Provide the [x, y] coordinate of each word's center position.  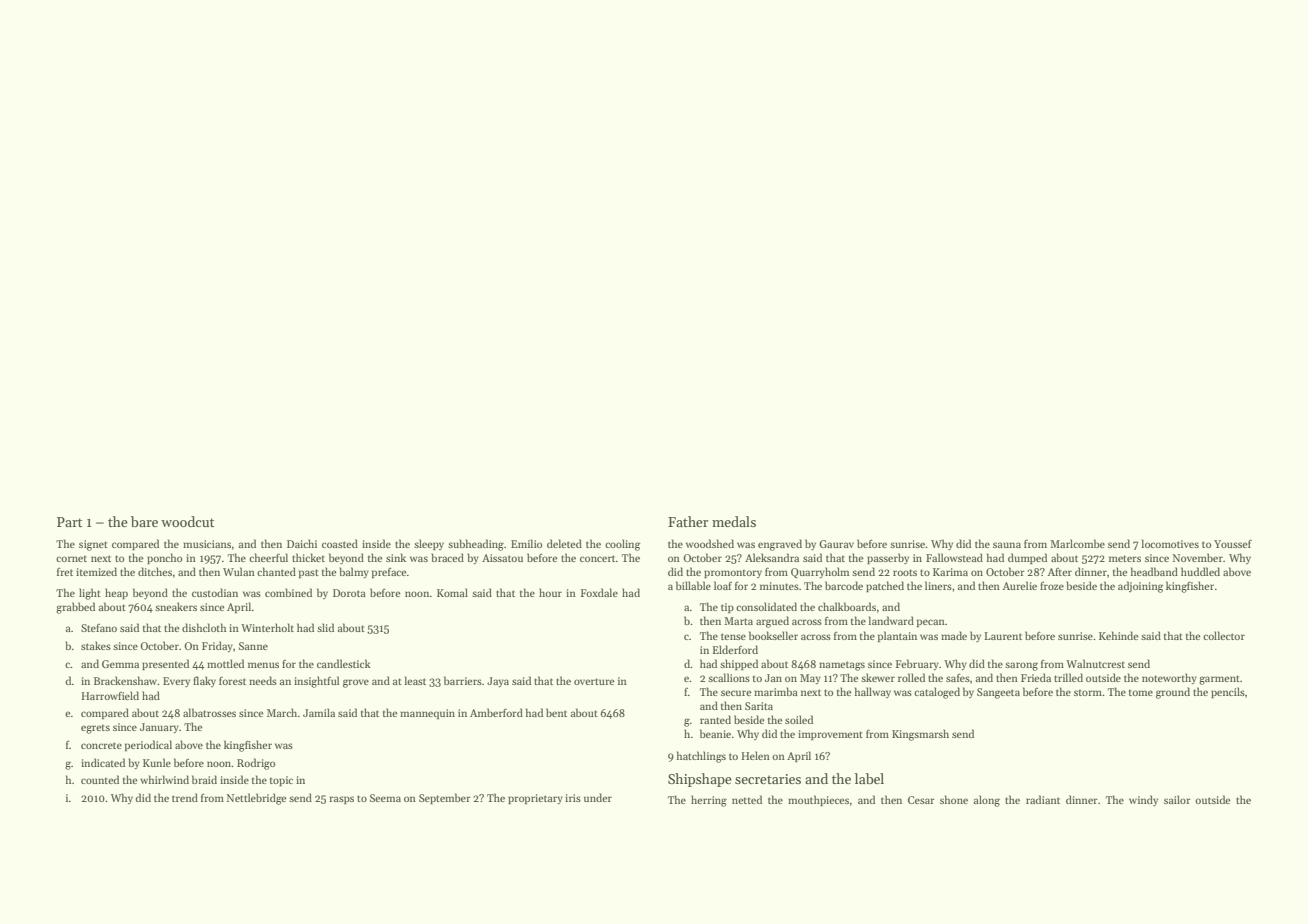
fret [65, 571]
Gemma [120, 664]
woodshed [710, 543]
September [445, 798]
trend [185, 797]
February [917, 664]
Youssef [1233, 543]
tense [733, 636]
